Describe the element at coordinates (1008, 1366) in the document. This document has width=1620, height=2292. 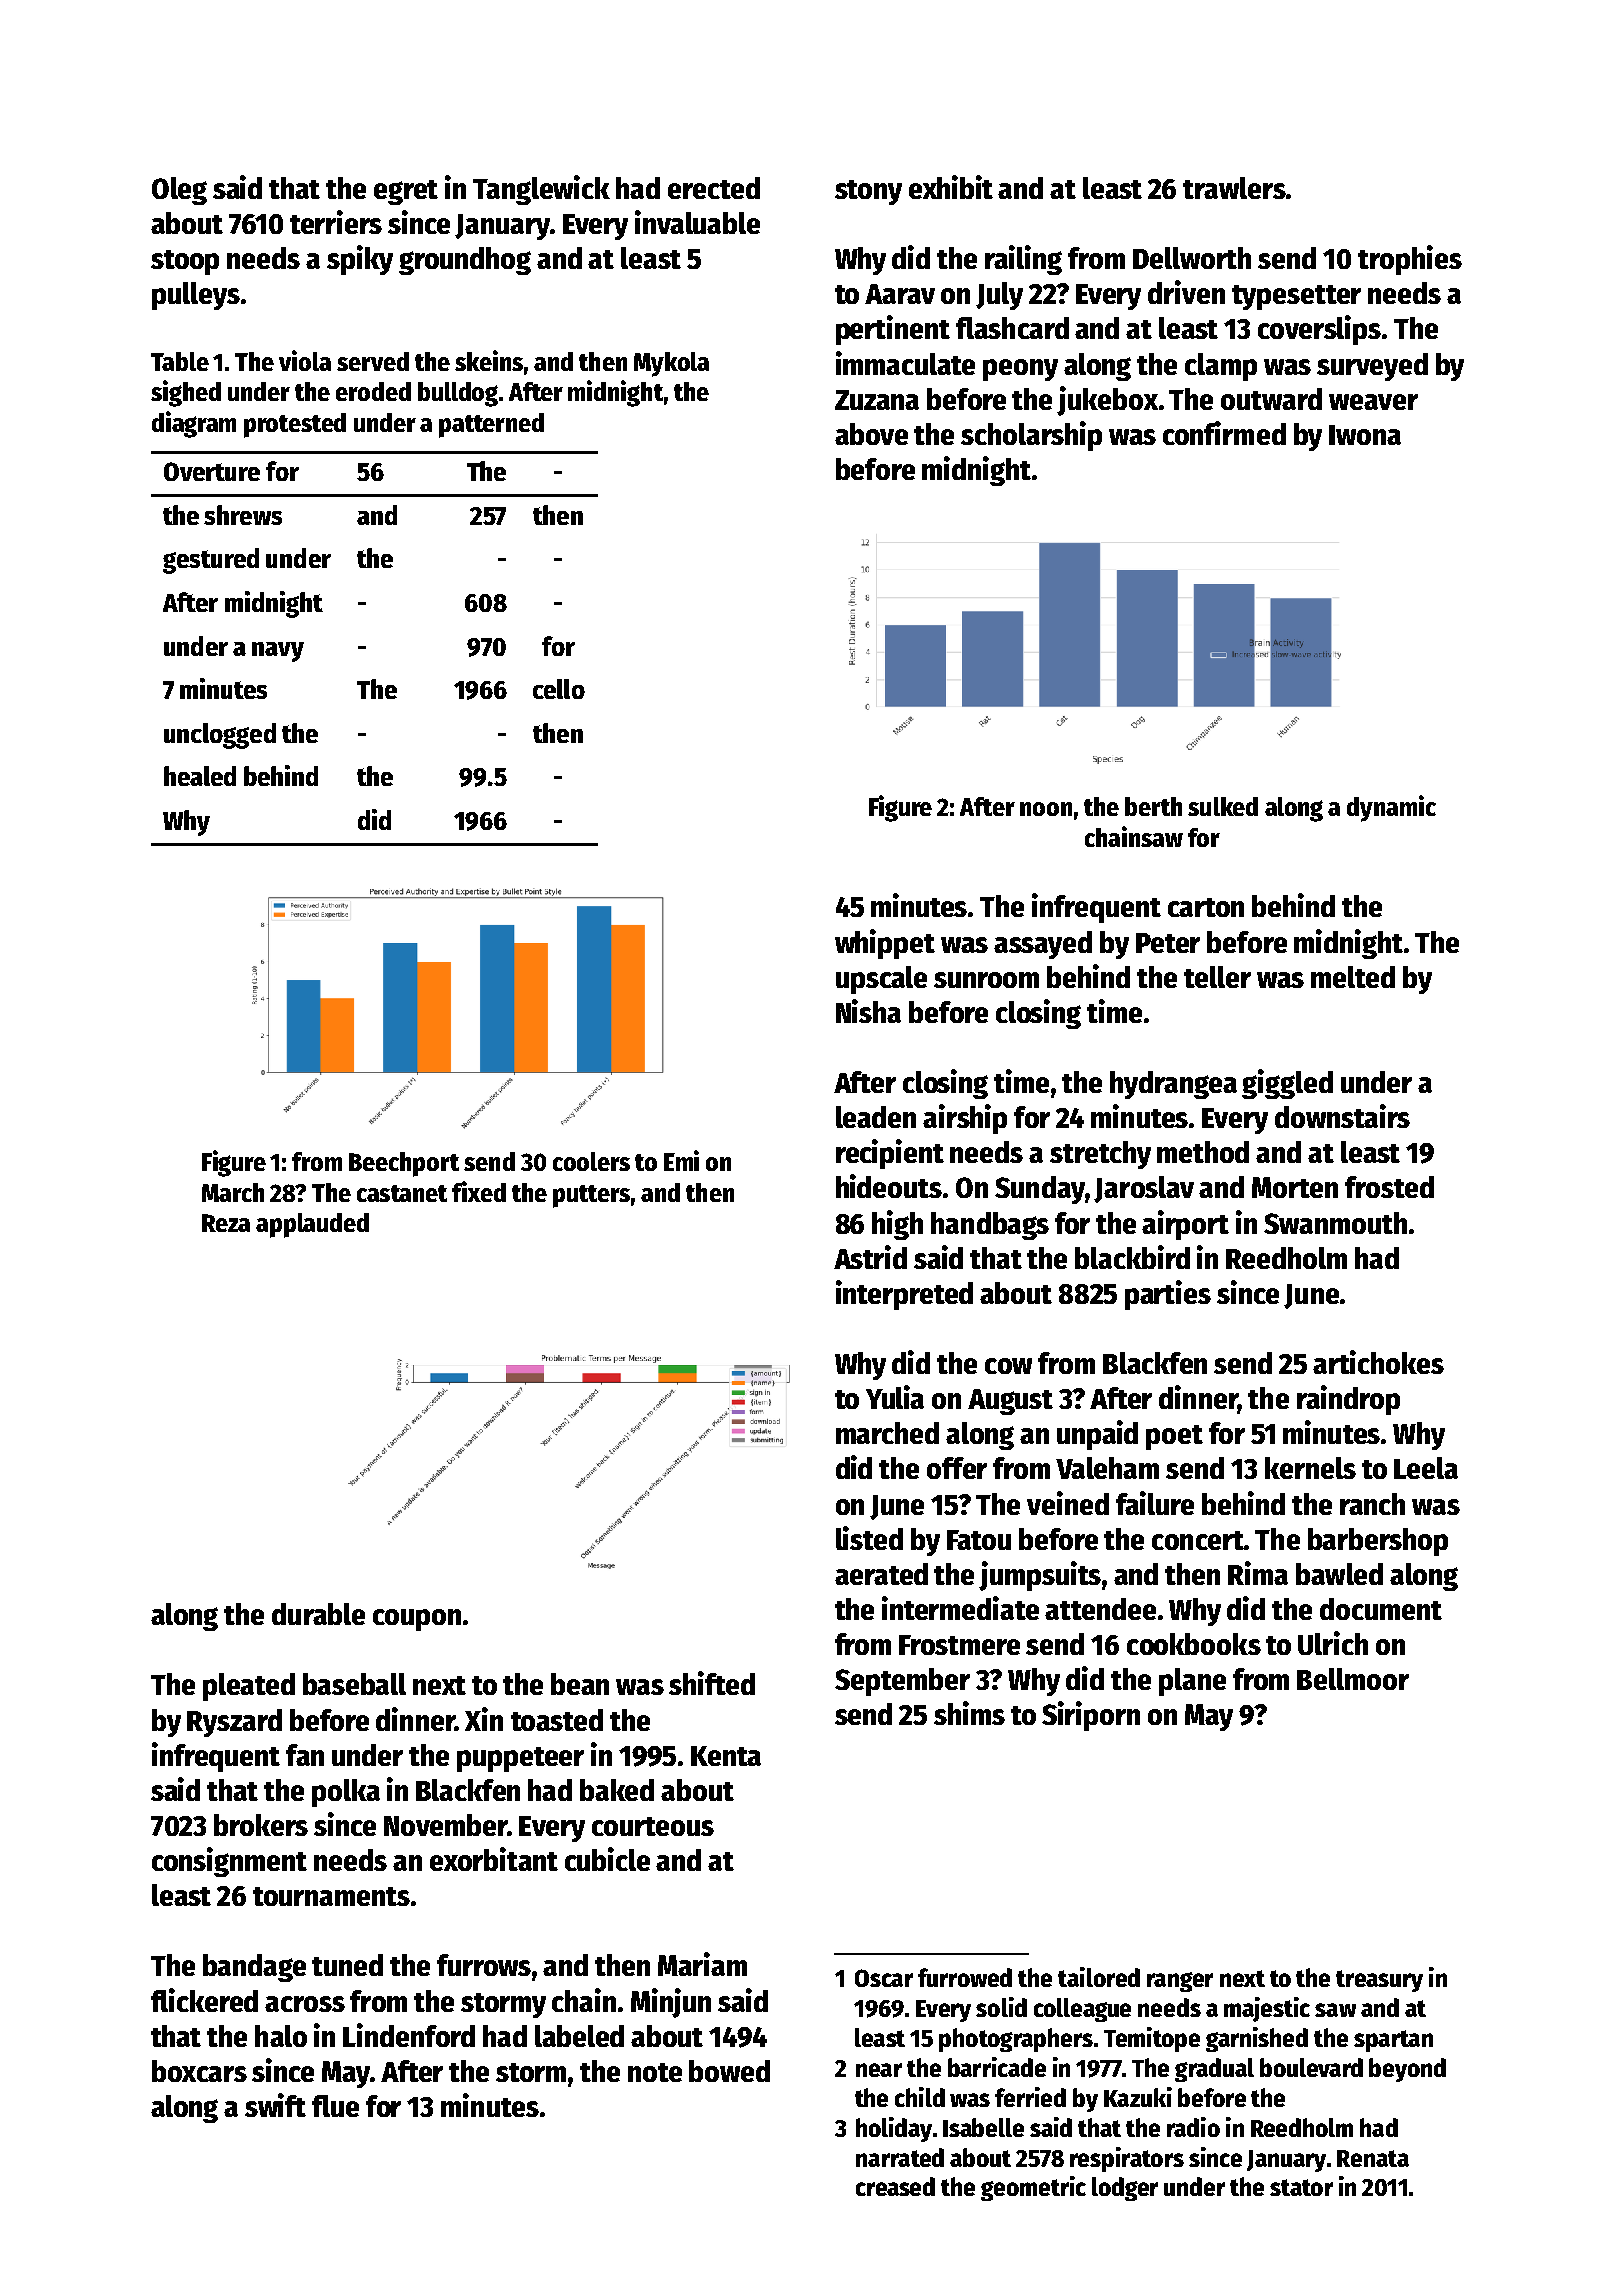
I see `cow` at that location.
